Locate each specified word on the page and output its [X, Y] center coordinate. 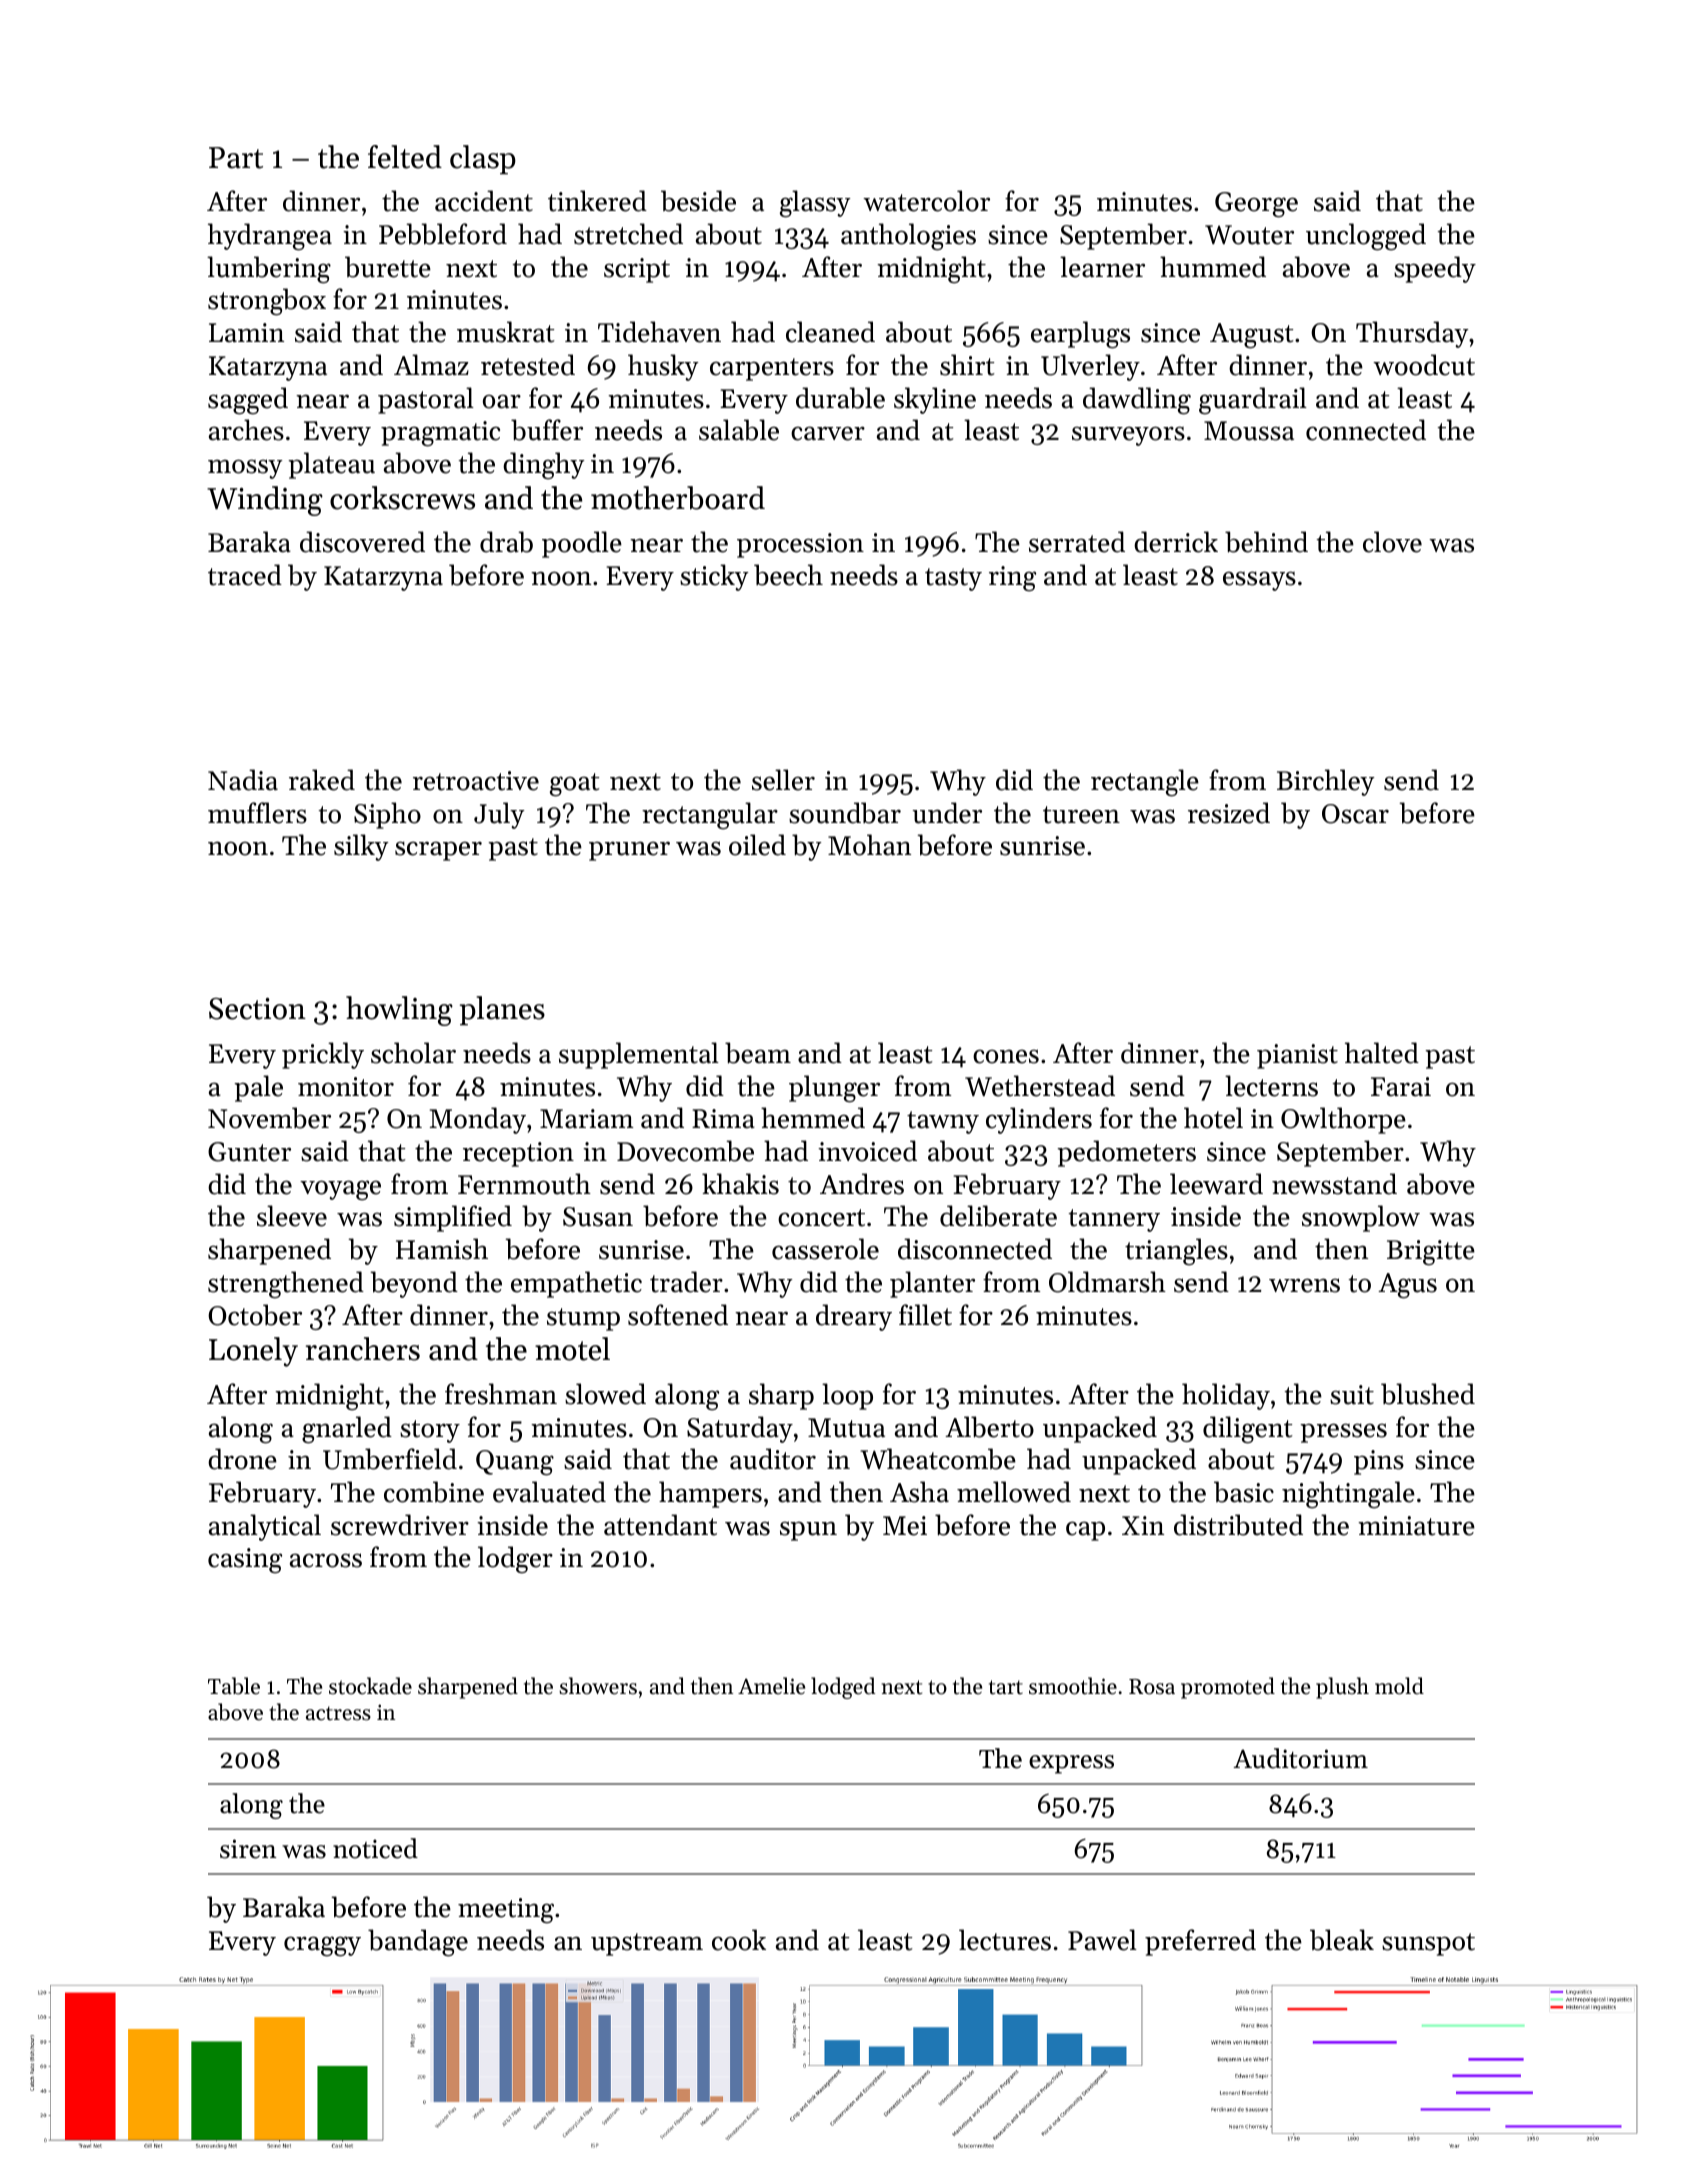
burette [388, 267]
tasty [953, 579]
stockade [370, 1686]
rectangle [1145, 783]
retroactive [476, 781]
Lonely [253, 1352]
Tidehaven [659, 332]
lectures [1005, 1940]
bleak [1342, 1940]
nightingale [1348, 1494]
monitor [346, 1087]
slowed [605, 1394]
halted [1382, 1053]
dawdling [1137, 401]
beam [758, 1053]
